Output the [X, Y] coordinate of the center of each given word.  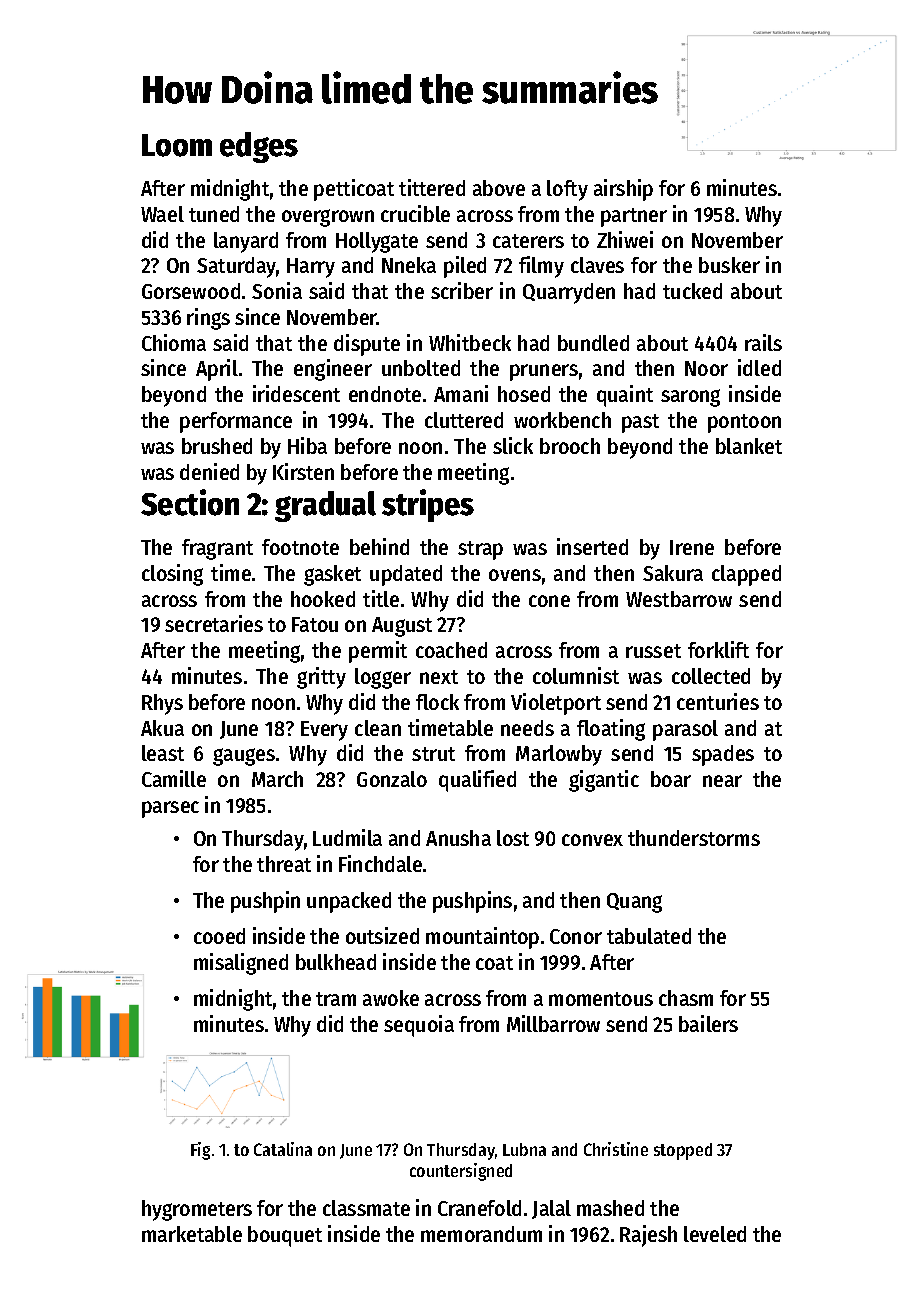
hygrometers [197, 1210]
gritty [321, 678]
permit [378, 652]
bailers [708, 1023]
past [640, 423]
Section [190, 502]
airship [623, 190]
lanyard [246, 242]
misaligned [241, 964]
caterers [528, 241]
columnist [576, 675]
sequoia [419, 1026]
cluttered [464, 420]
